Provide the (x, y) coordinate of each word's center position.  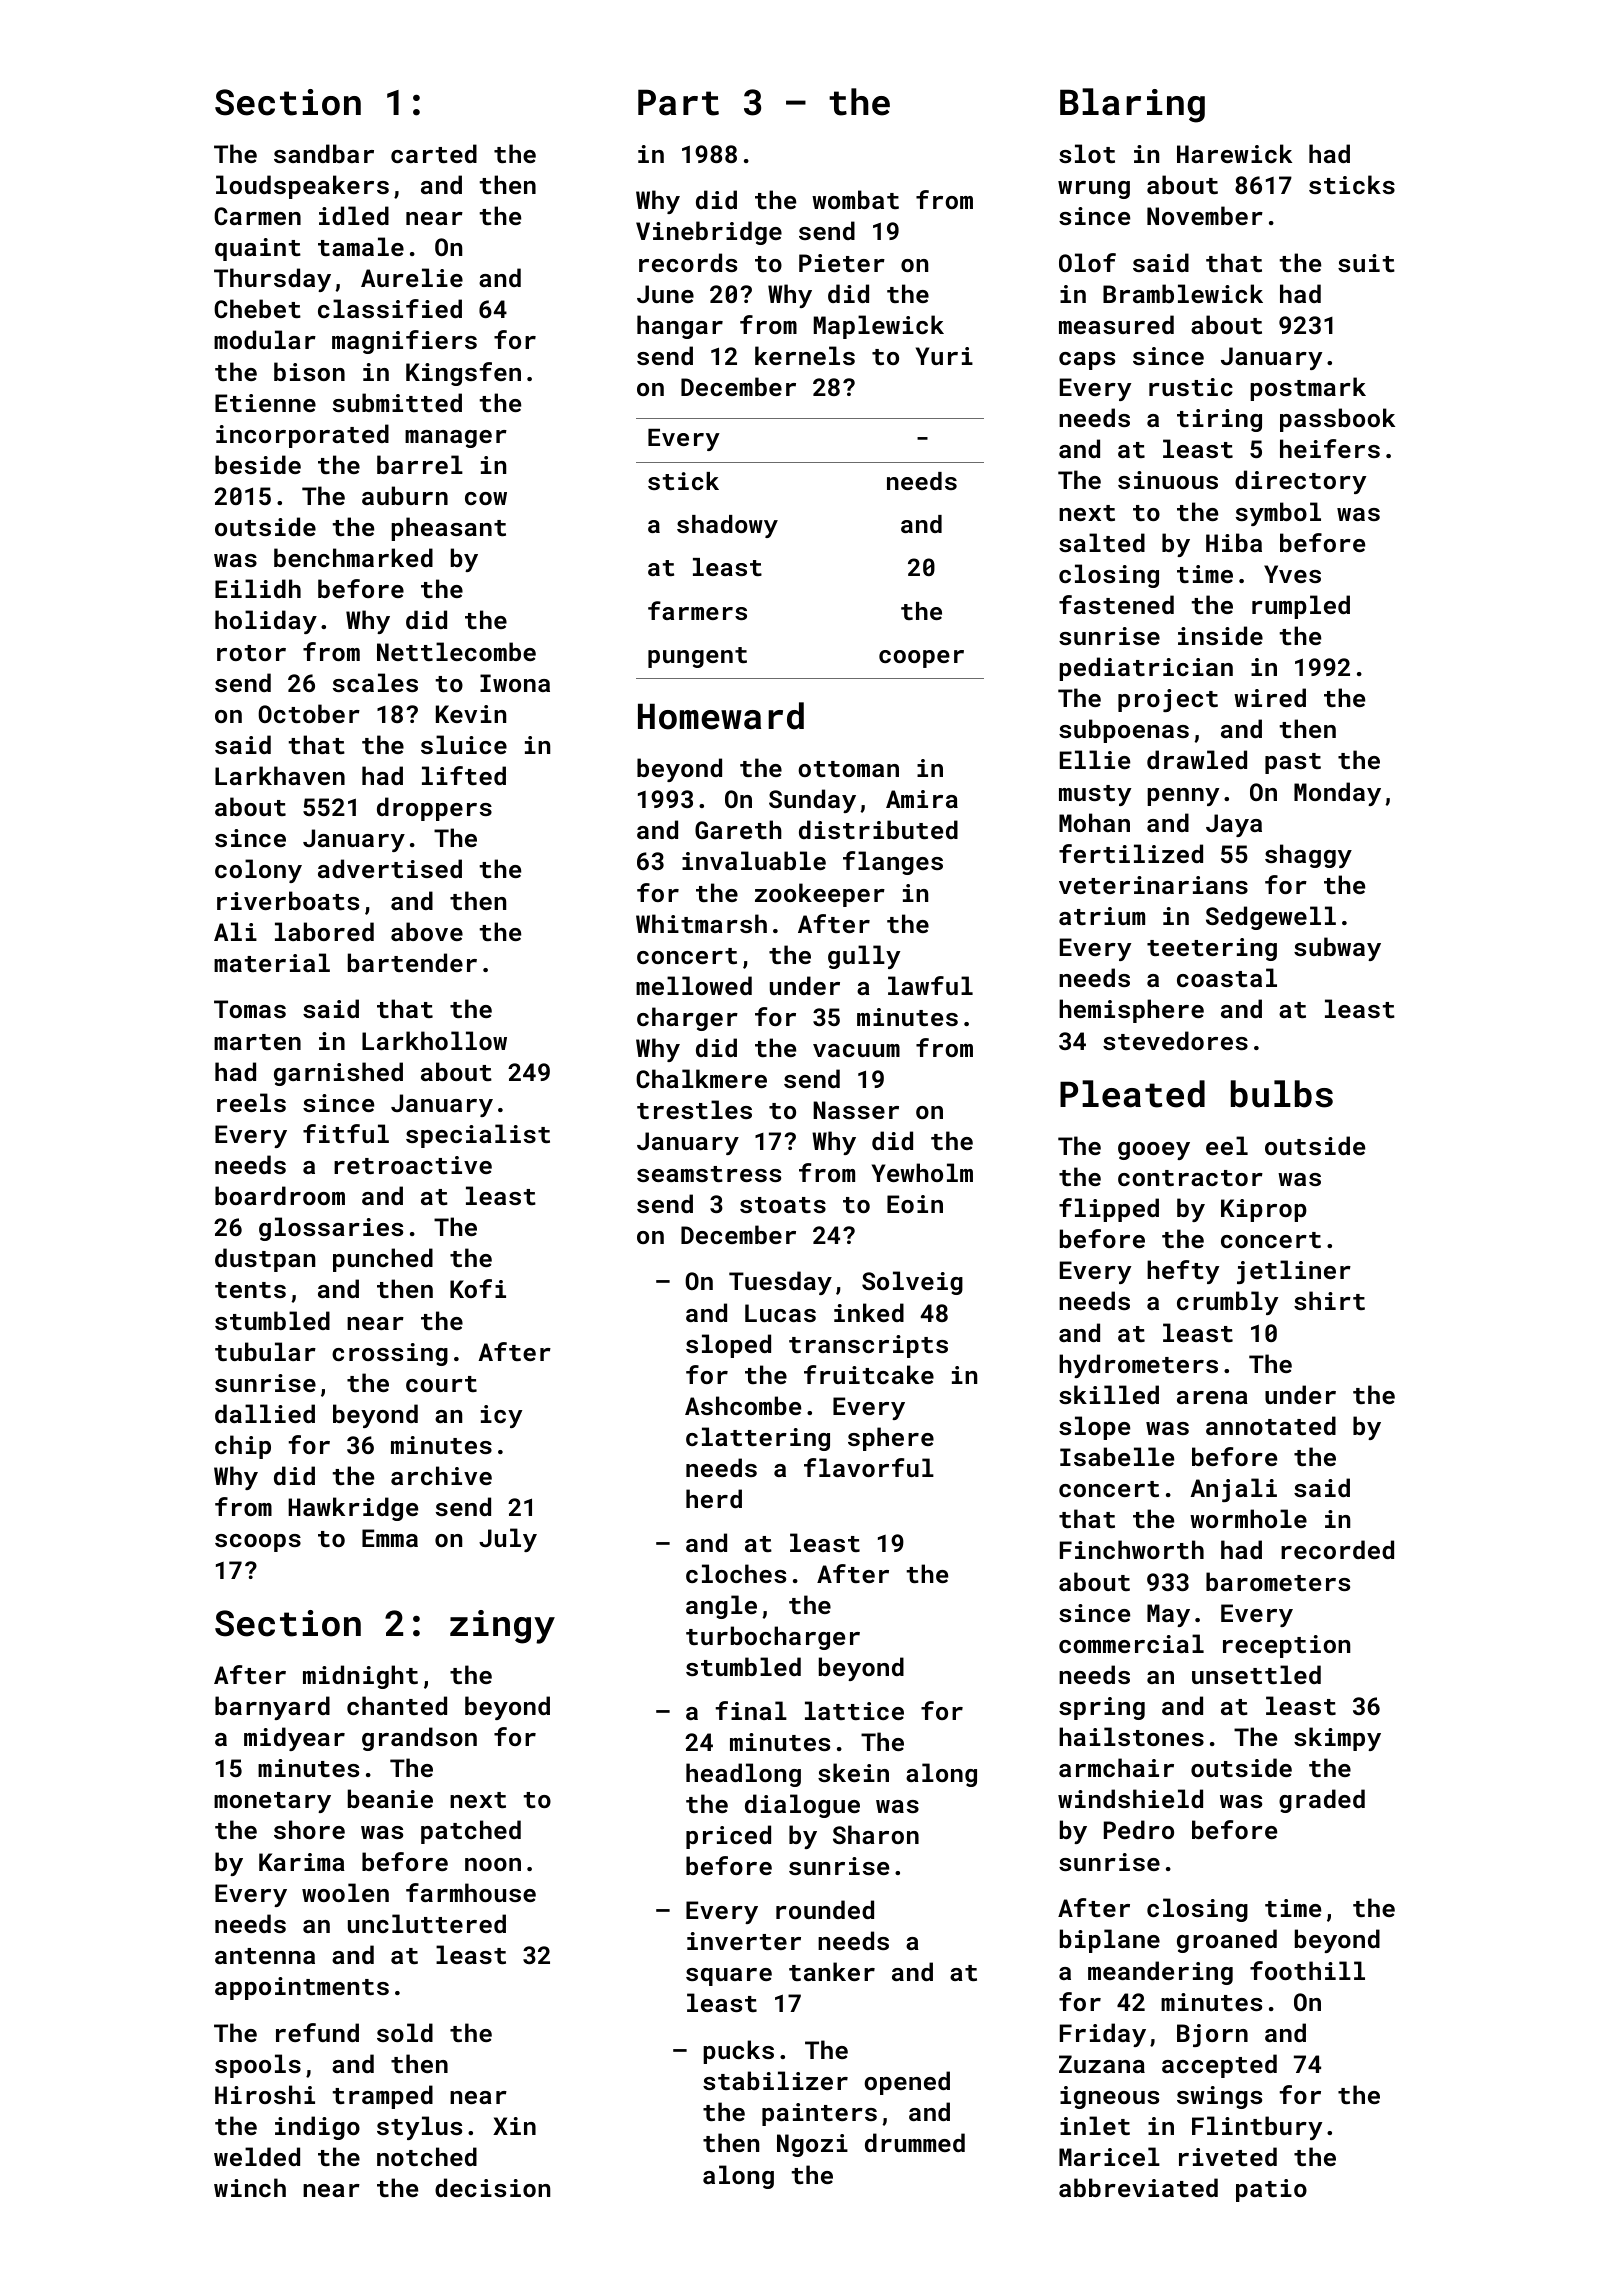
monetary (272, 1802)
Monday (1337, 794)
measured (1116, 324)
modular (265, 339)
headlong (743, 1775)
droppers (434, 809)
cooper (921, 659)
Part (678, 102)
